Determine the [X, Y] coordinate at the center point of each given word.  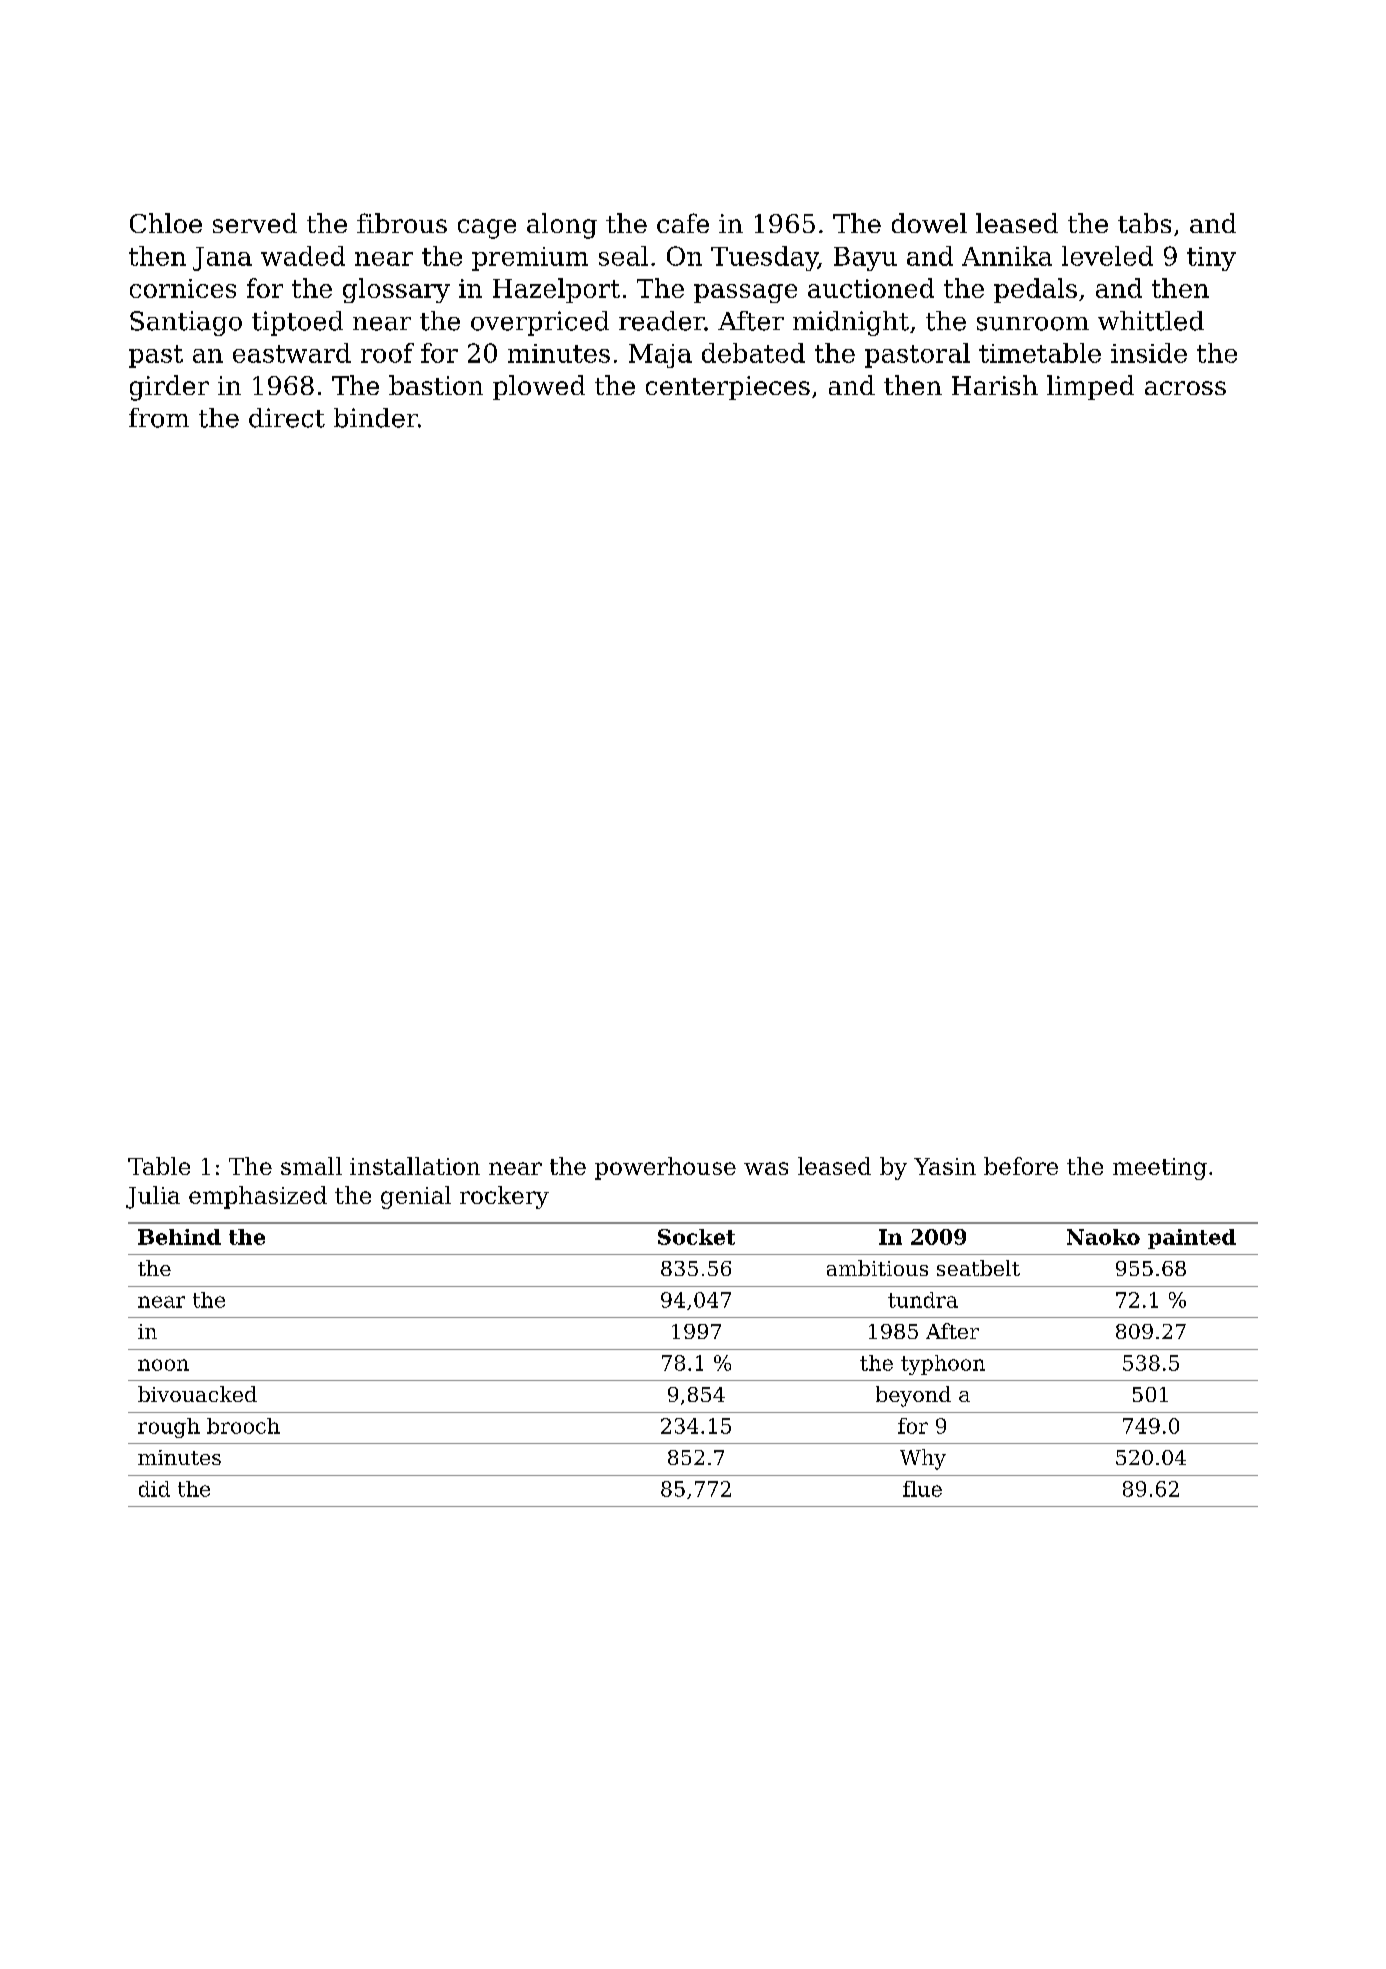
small [311, 1166]
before [1021, 1166]
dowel [929, 223]
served [255, 223]
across [1185, 388]
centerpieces [728, 388]
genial [416, 1197]
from [159, 418]
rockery [504, 1197]
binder [376, 418]
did [154, 1489]
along [562, 226]
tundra [923, 1300]
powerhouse [665, 1168]
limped [1090, 387]
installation [415, 1166]
